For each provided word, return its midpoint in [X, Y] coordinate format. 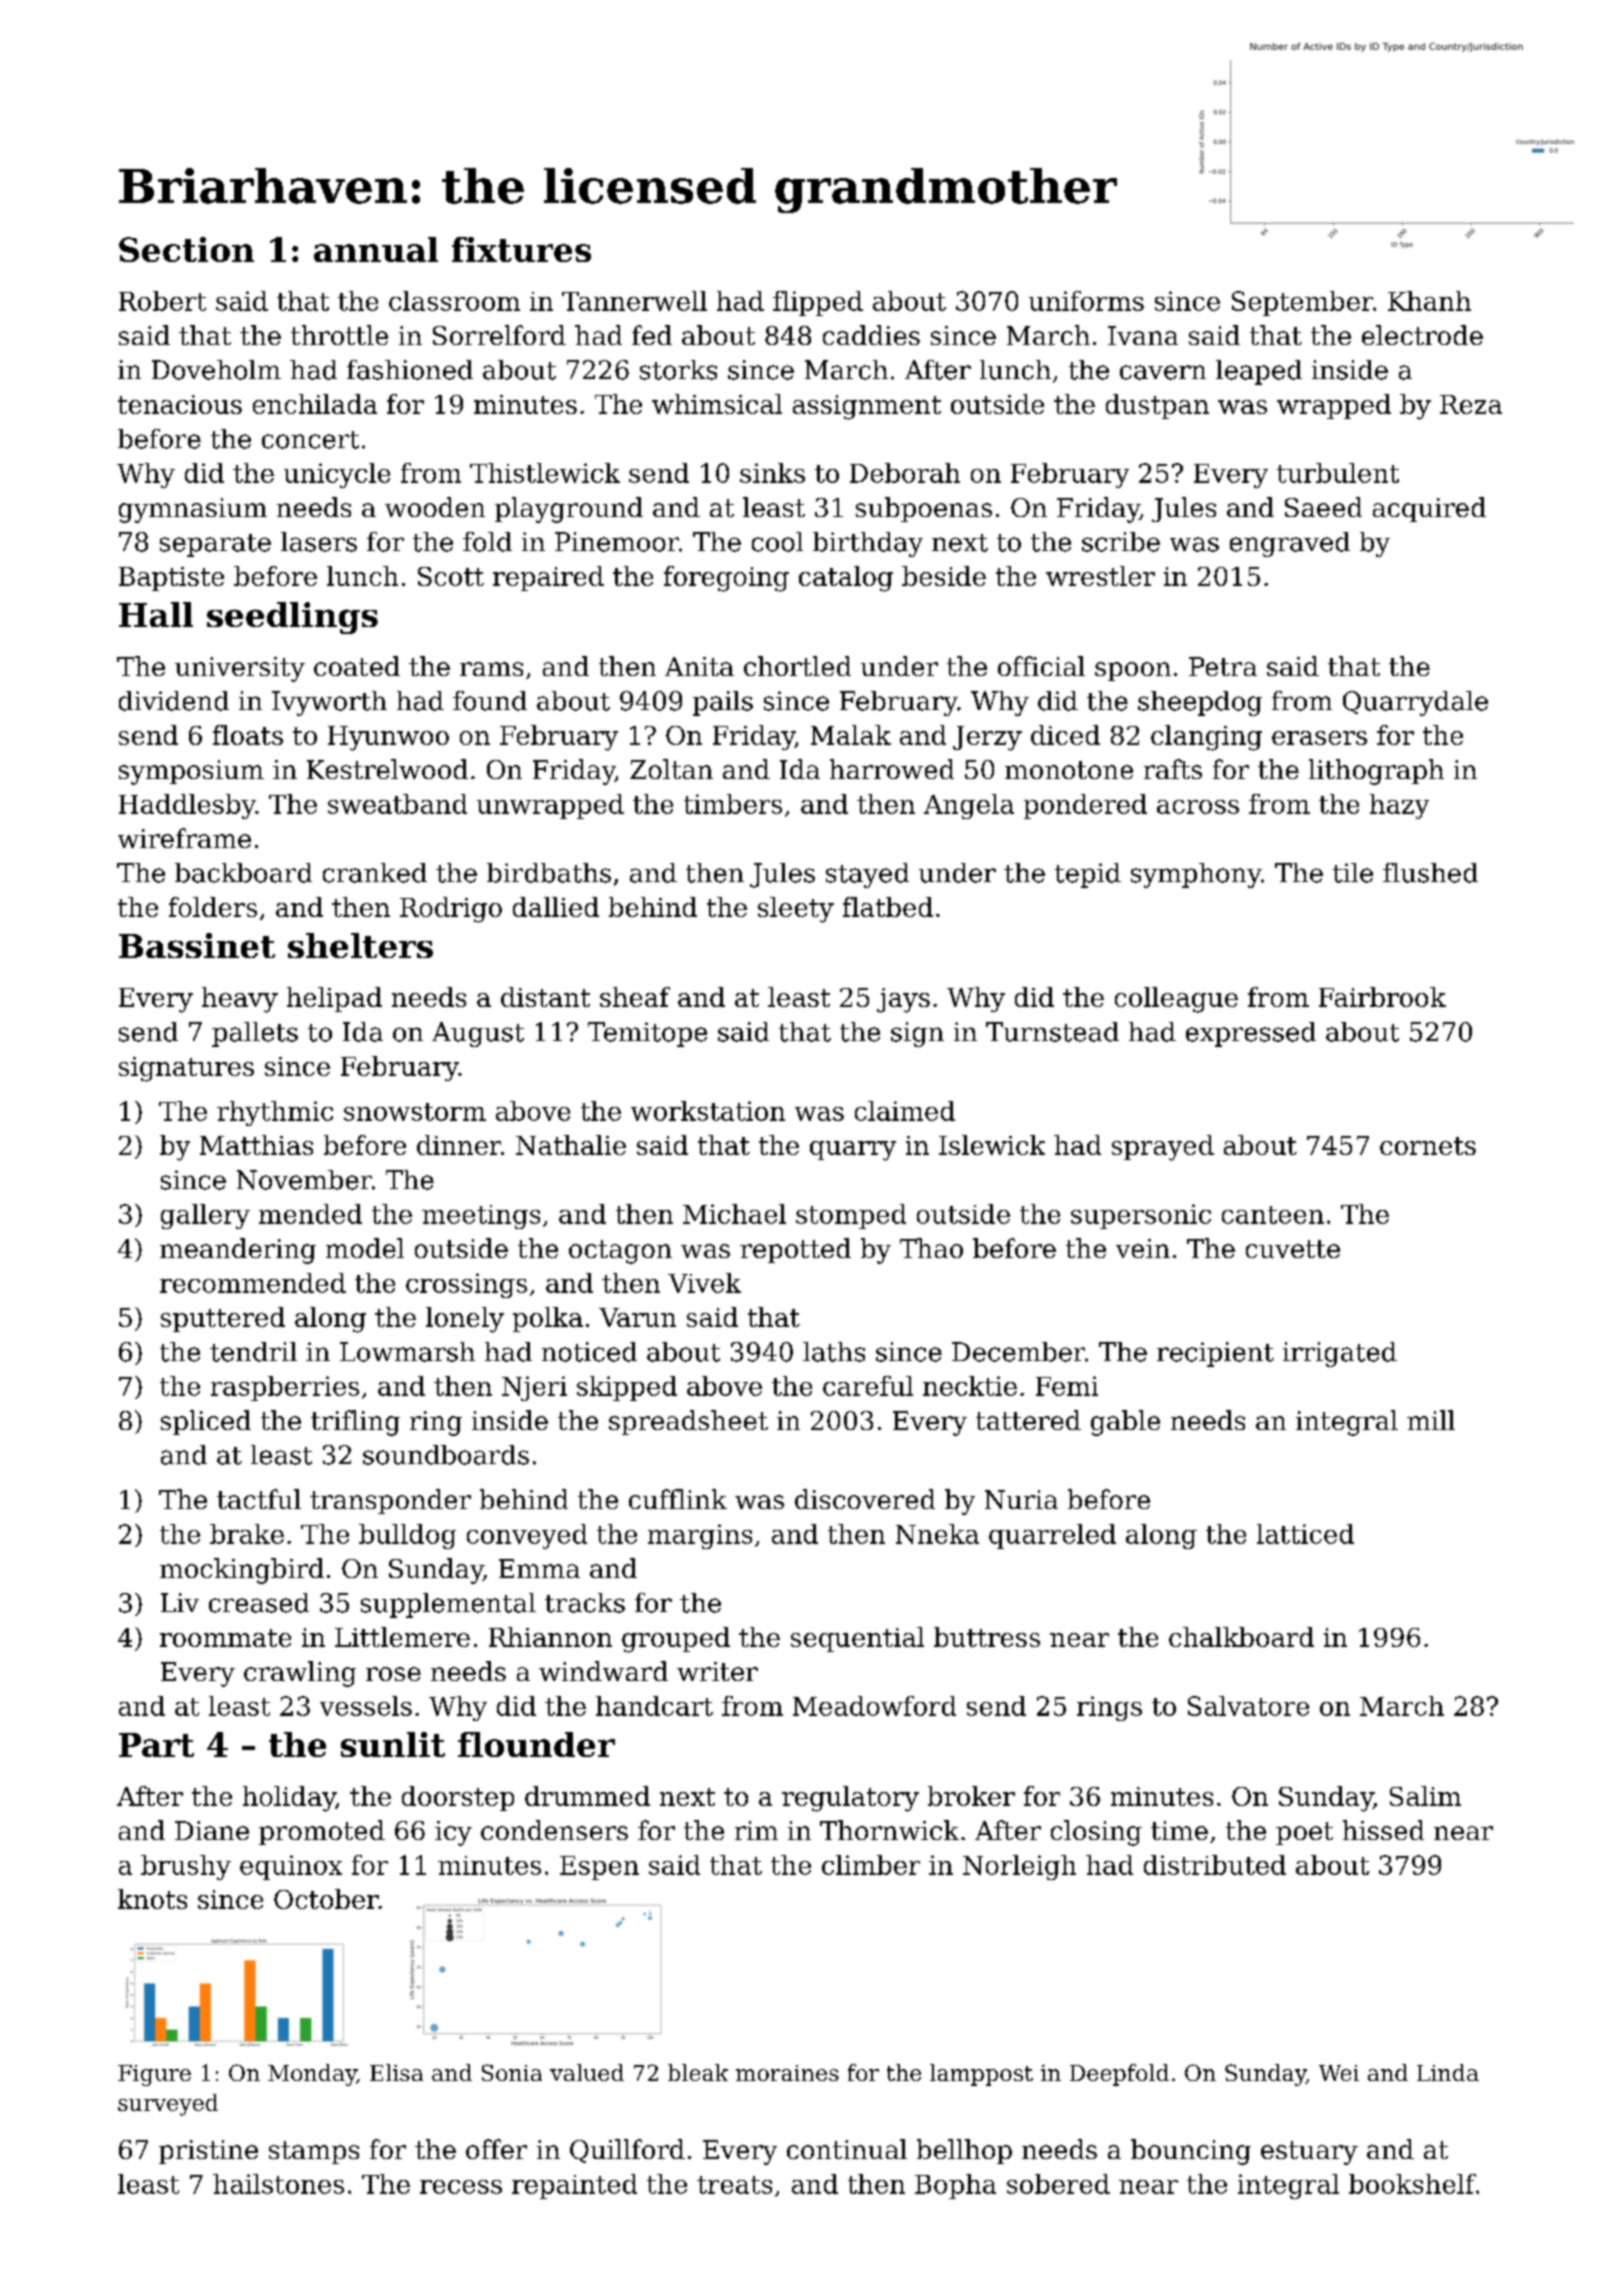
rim [756, 1830]
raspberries [285, 1388]
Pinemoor [617, 542]
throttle [339, 335]
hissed [1383, 1830]
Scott [451, 576]
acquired [1429, 509]
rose [393, 1674]
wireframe [184, 838]
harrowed [892, 769]
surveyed [168, 2105]
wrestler [1100, 576]
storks [678, 370]
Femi [1067, 1386]
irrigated [1340, 1354]
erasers [1319, 738]
